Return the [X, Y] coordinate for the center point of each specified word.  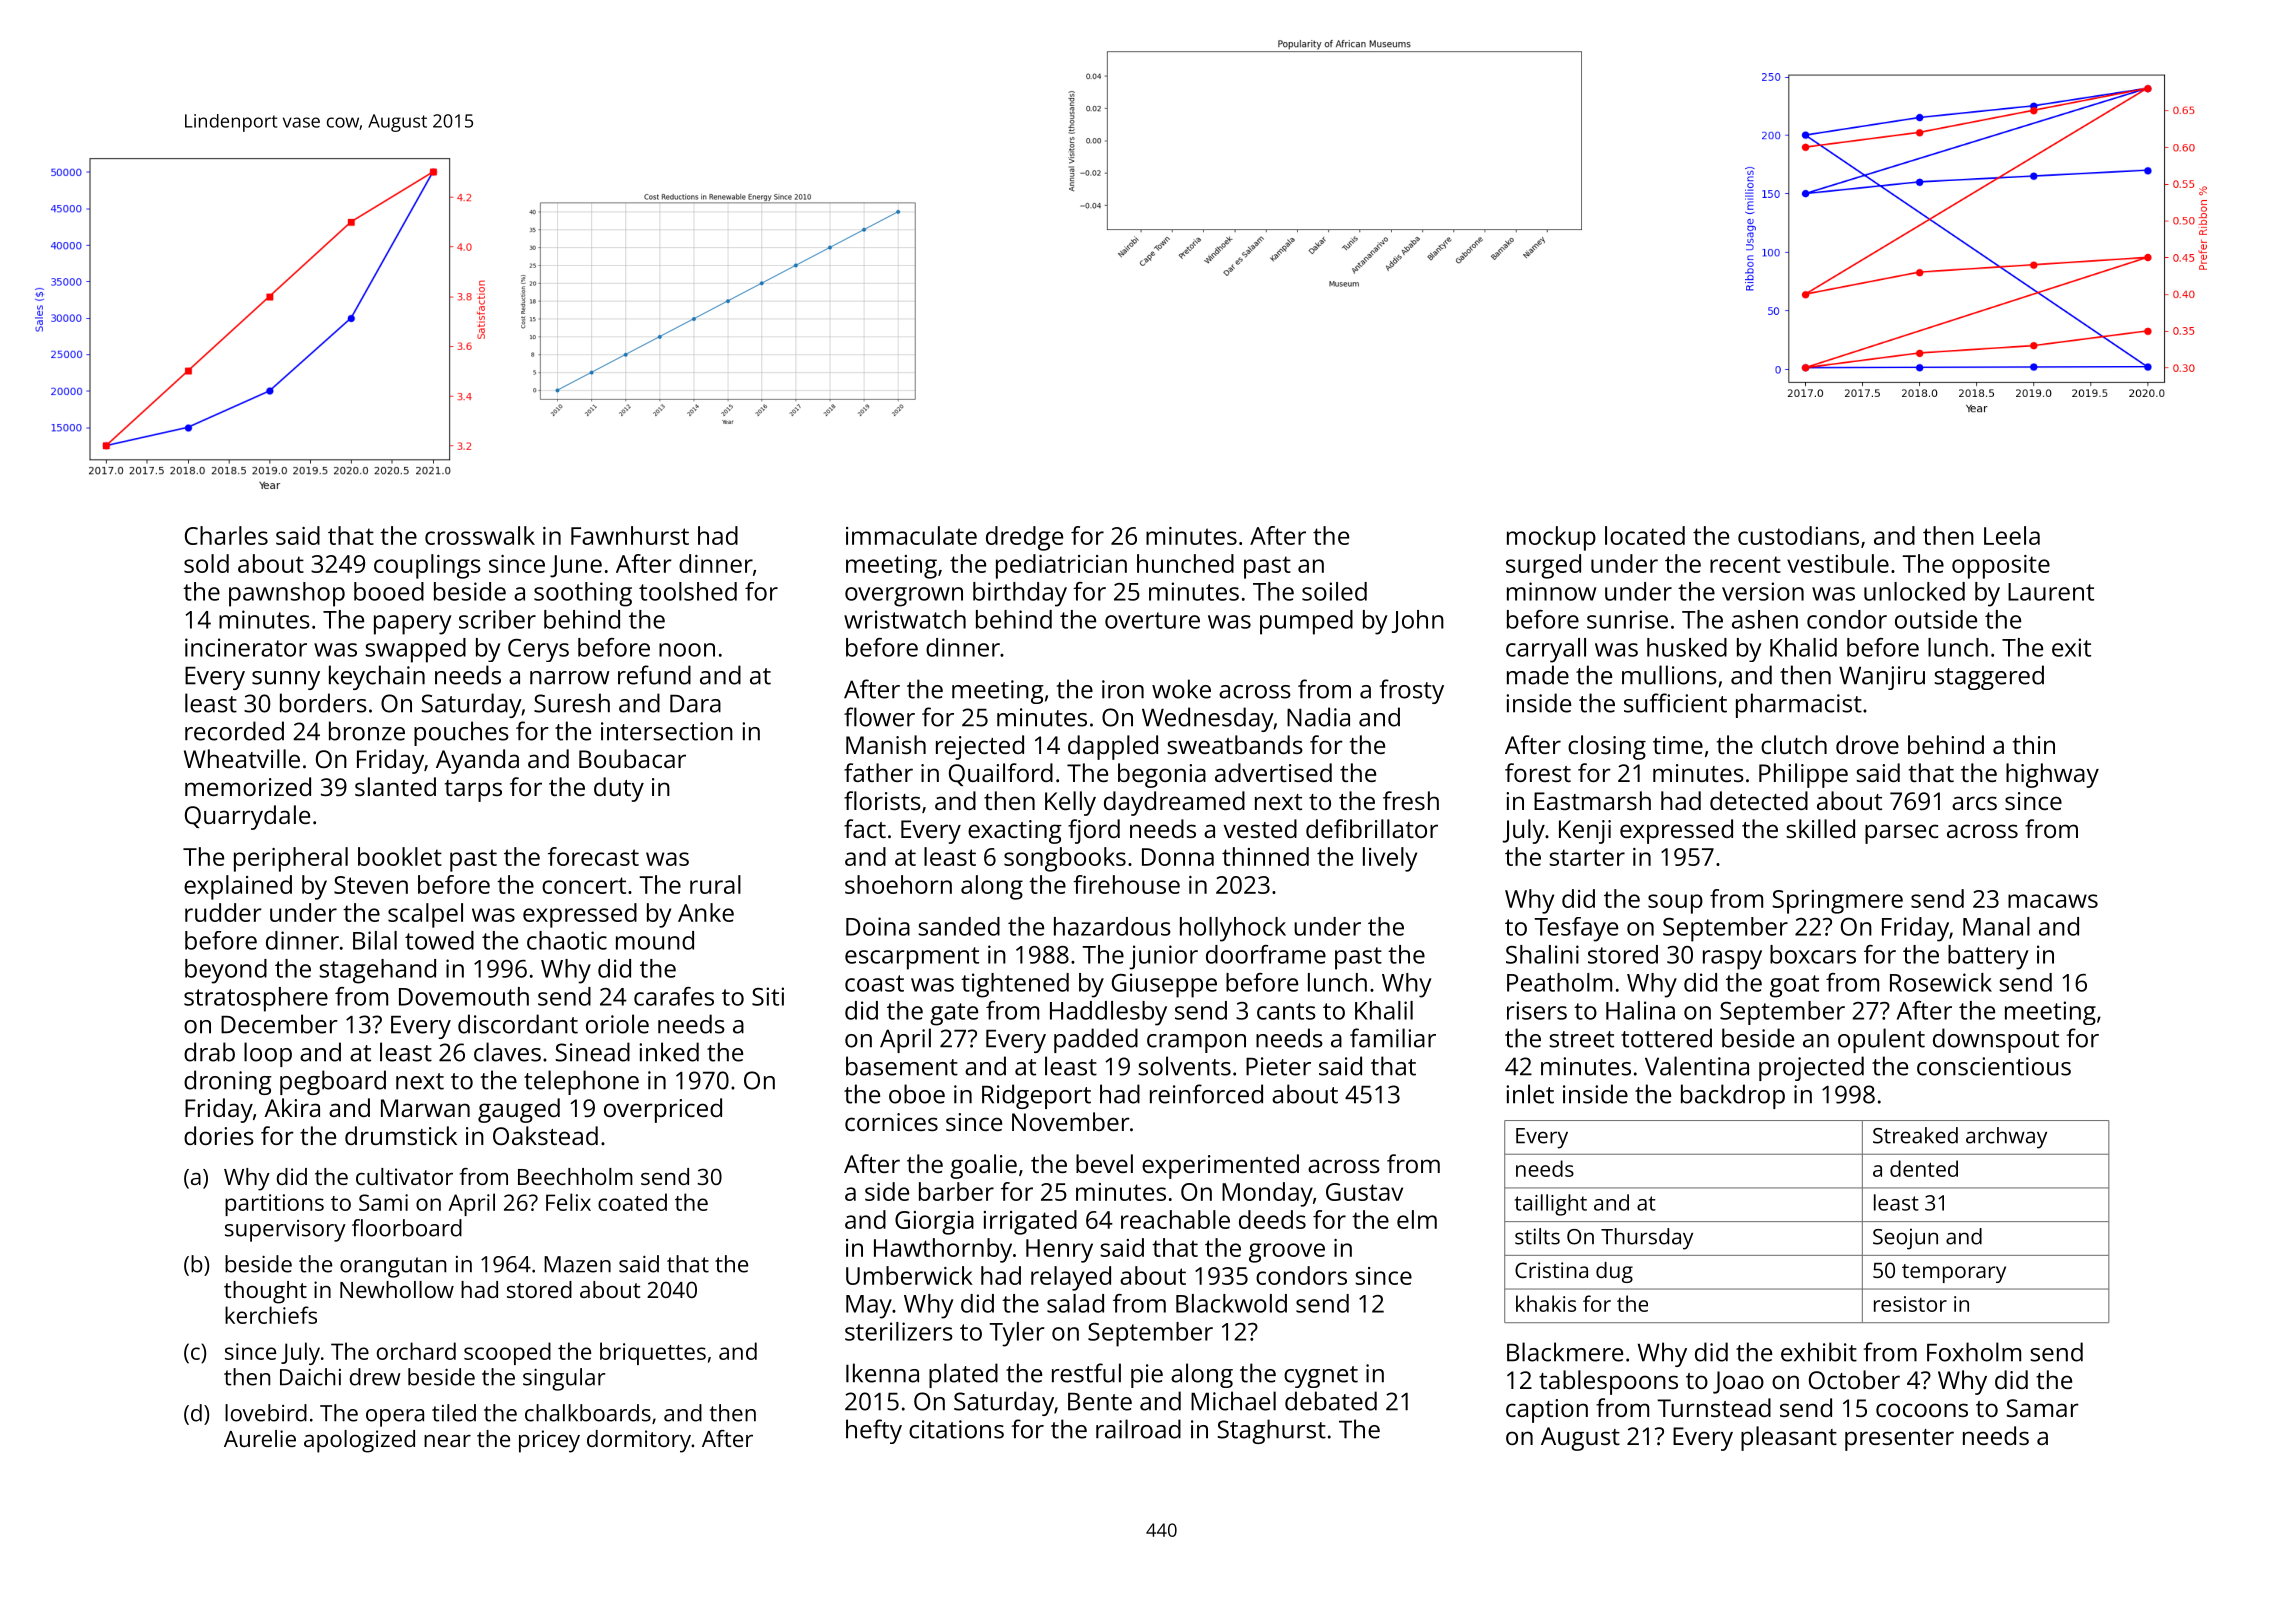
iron [1123, 689]
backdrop [1733, 1096]
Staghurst [1271, 1431]
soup [1675, 904]
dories [219, 1135]
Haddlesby [1108, 1013]
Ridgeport [1036, 1096]
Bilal [375, 940]
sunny [286, 680]
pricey [549, 1441]
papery [413, 625]
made [1538, 675]
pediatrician [1061, 566]
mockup [1551, 538]
